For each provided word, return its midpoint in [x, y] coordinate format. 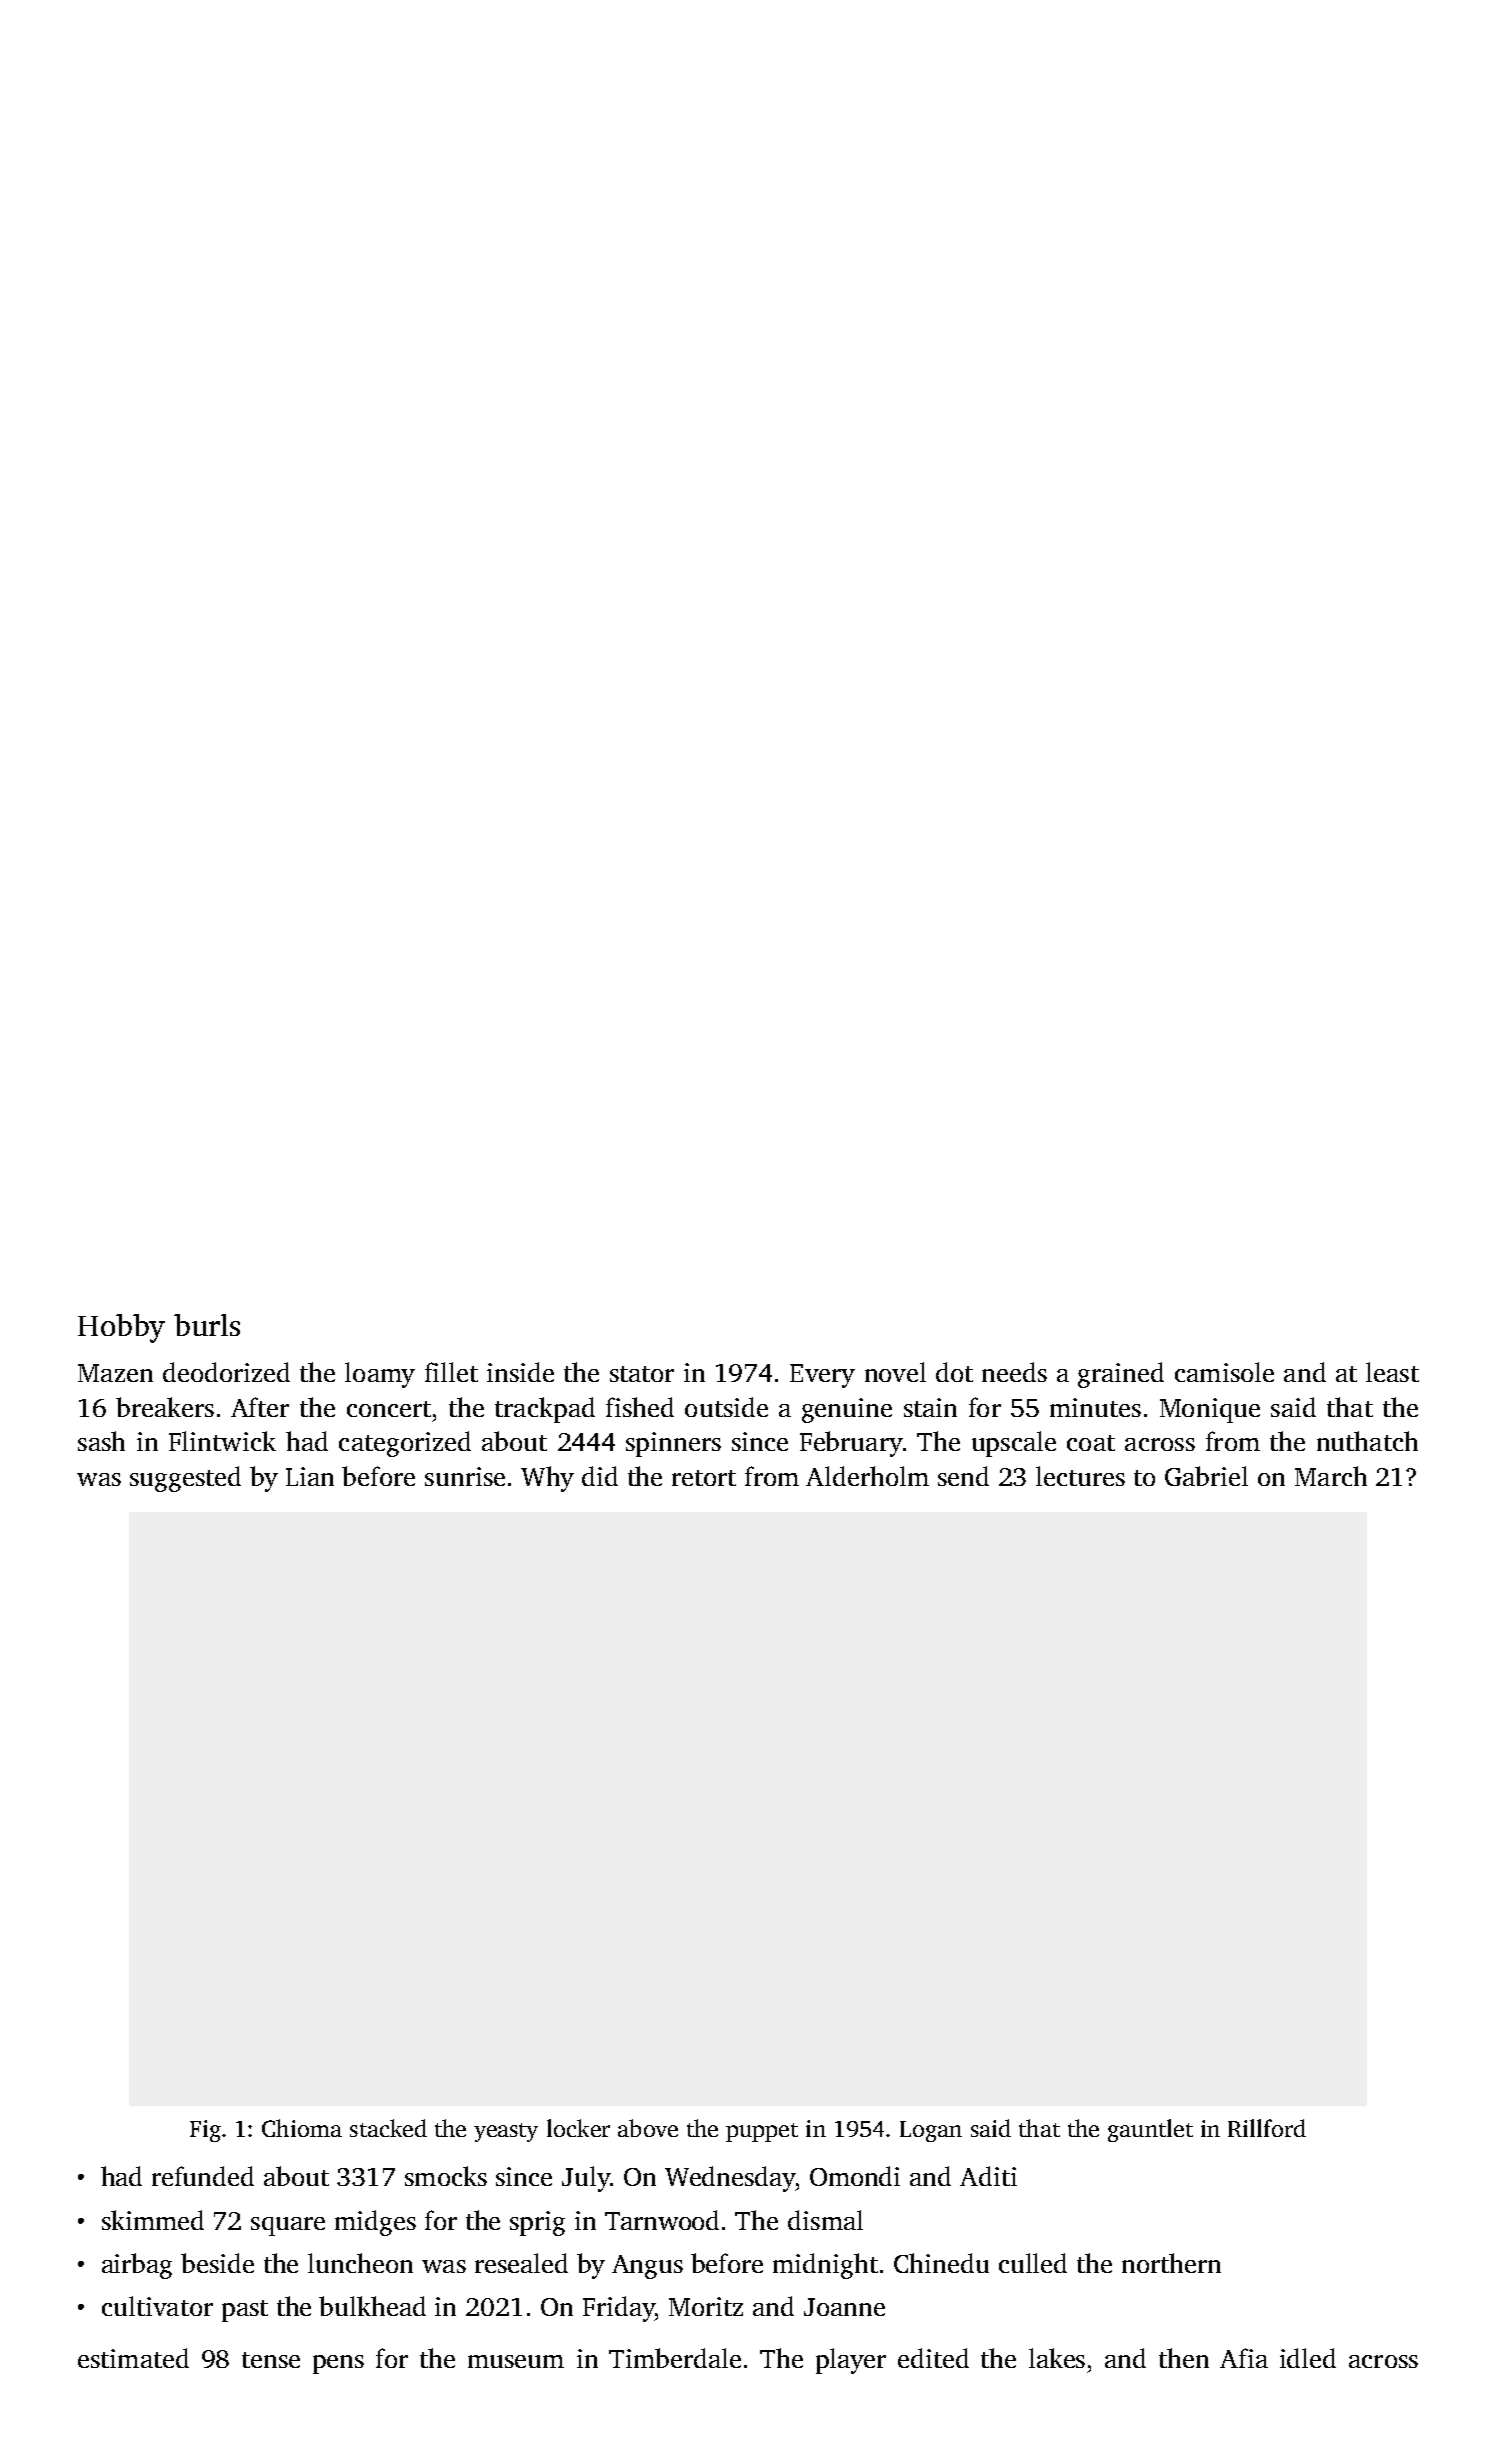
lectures [1080, 1476]
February [851, 1444]
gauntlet [1150, 2130]
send [963, 1476]
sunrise [465, 1476]
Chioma [302, 2128]
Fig [205, 2131]
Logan [931, 2131]
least [1392, 1372]
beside [217, 2263]
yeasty [506, 2132]
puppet [762, 2132]
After [260, 1407]
